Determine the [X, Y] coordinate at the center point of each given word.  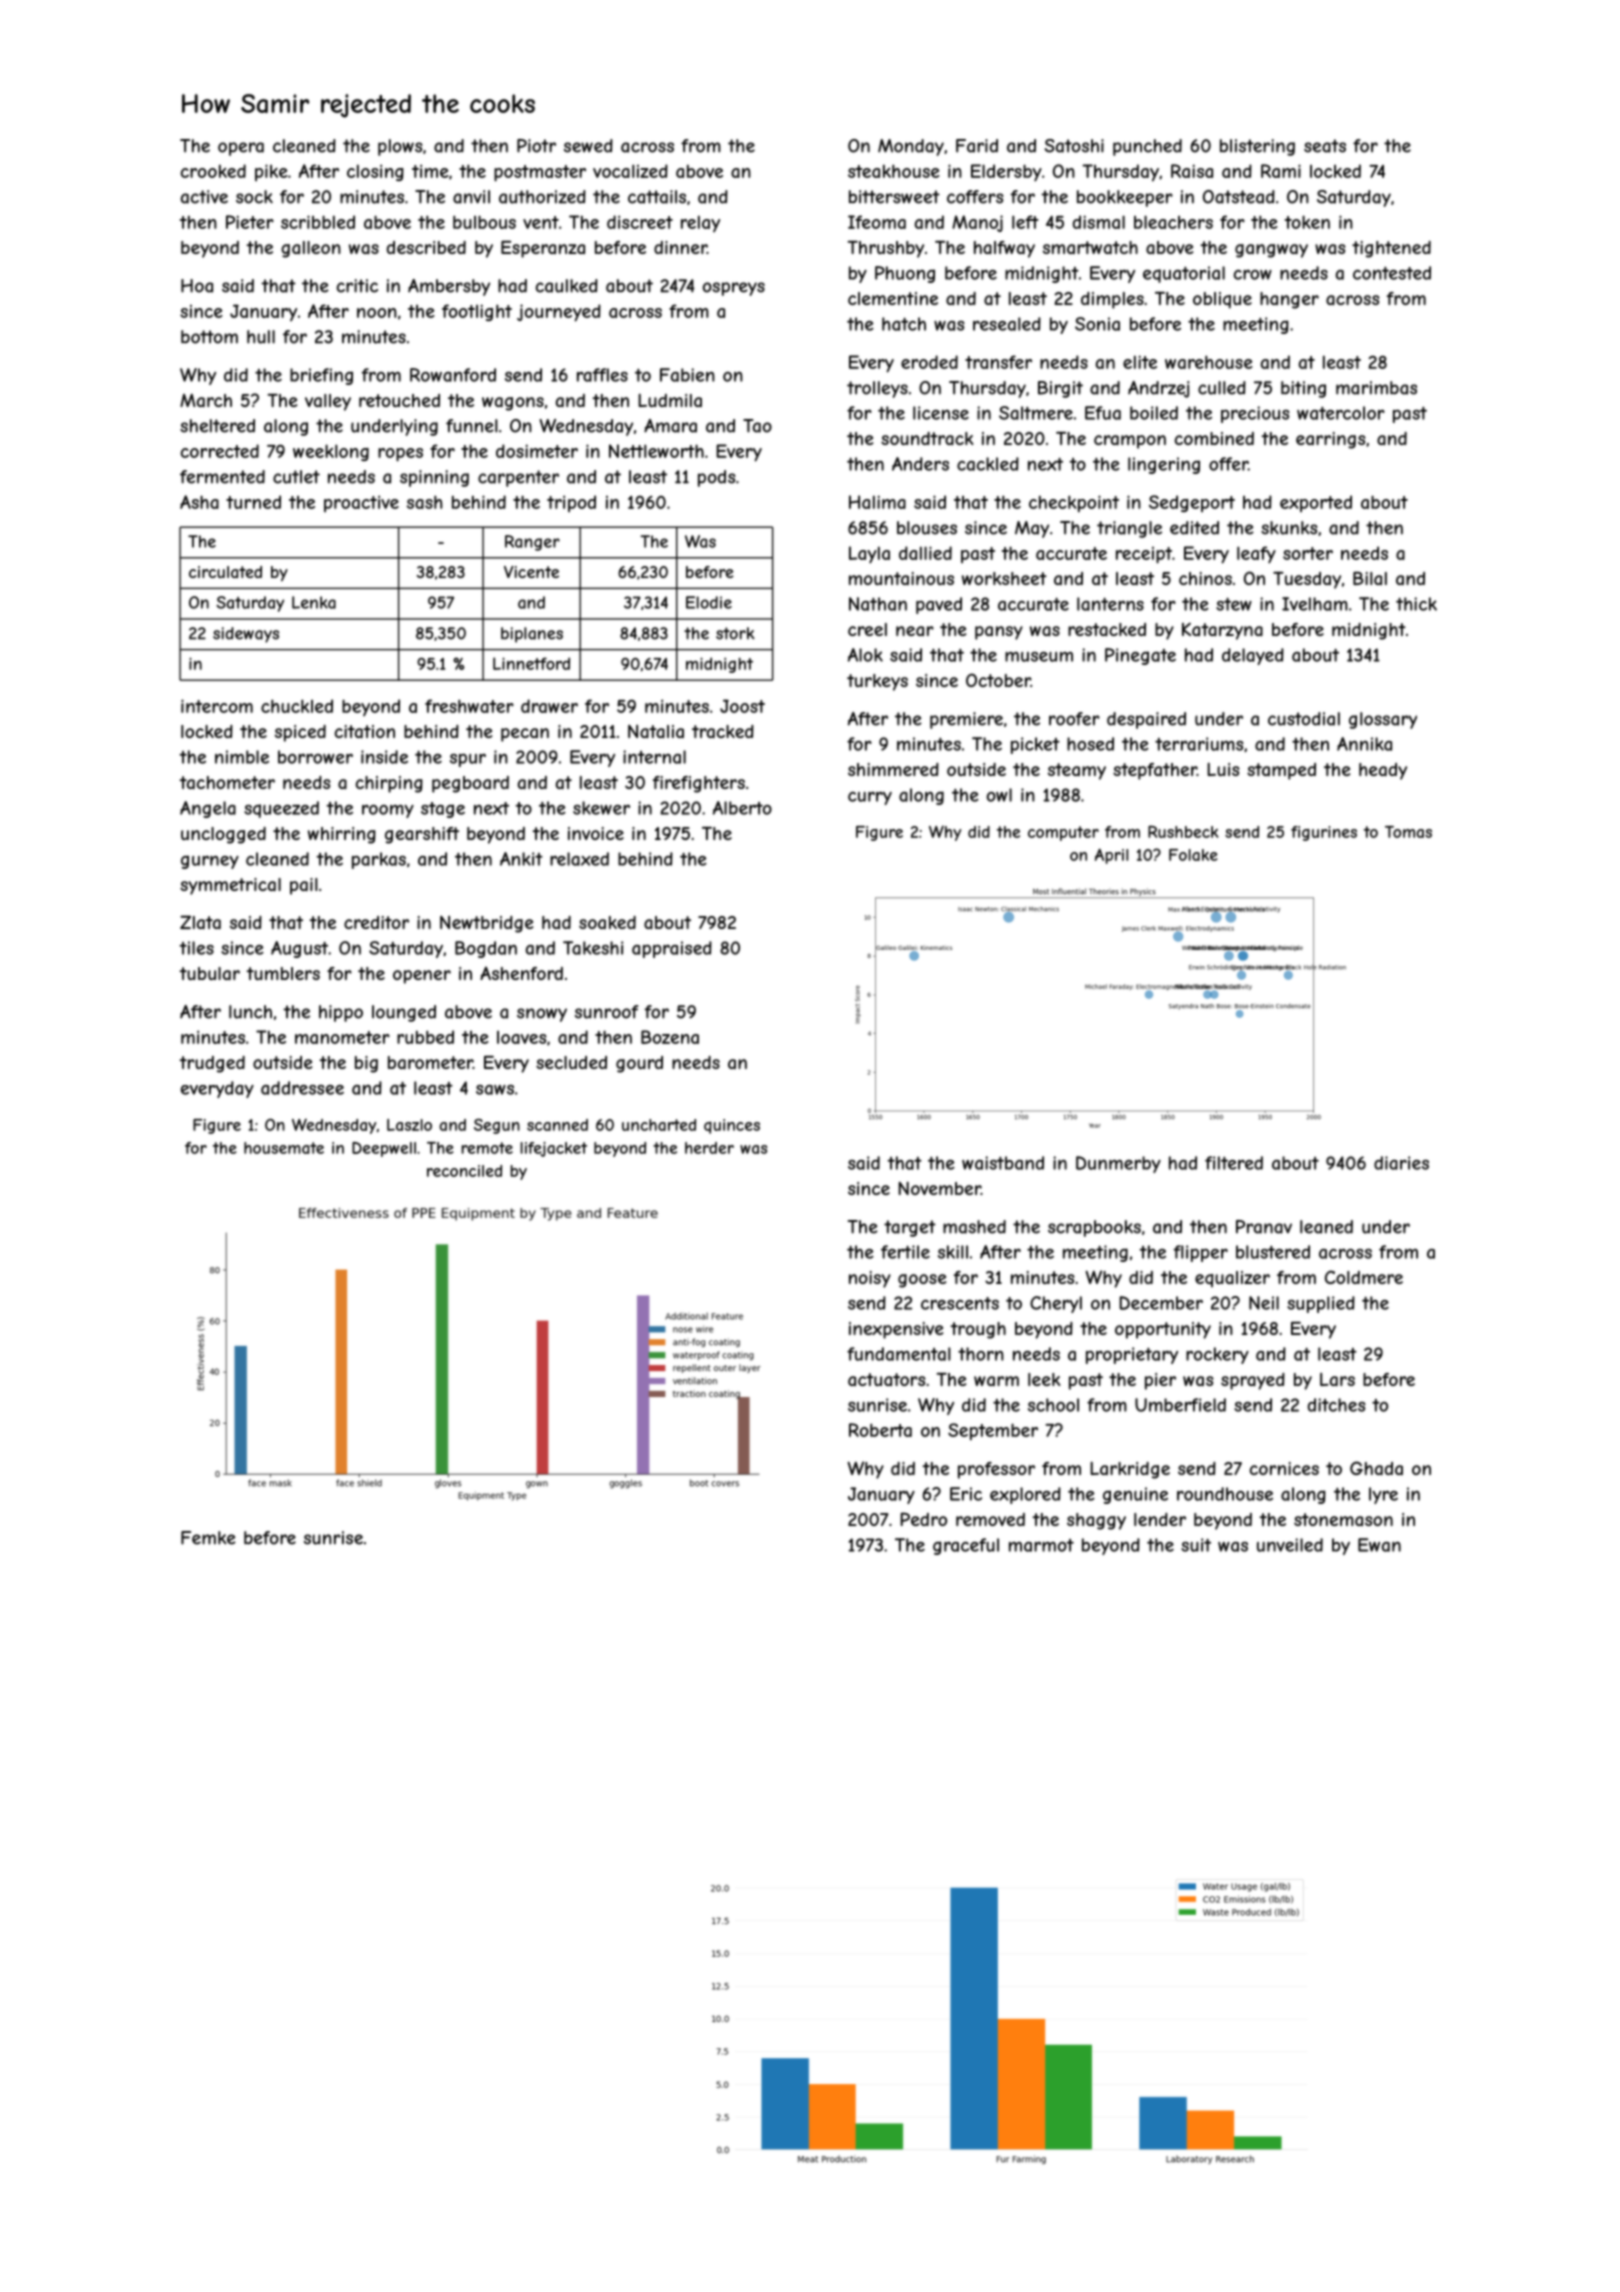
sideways [246, 635]
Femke [208, 1538]
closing [375, 172]
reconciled [464, 1171]
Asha [199, 502]
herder [709, 1148]
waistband [1003, 1163]
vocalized [630, 171]
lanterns [1110, 604]
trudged [212, 1064]
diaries [1401, 1163]
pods [716, 478]
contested [1392, 273]
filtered [1234, 1163]
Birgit [1060, 389]
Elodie [709, 602]
